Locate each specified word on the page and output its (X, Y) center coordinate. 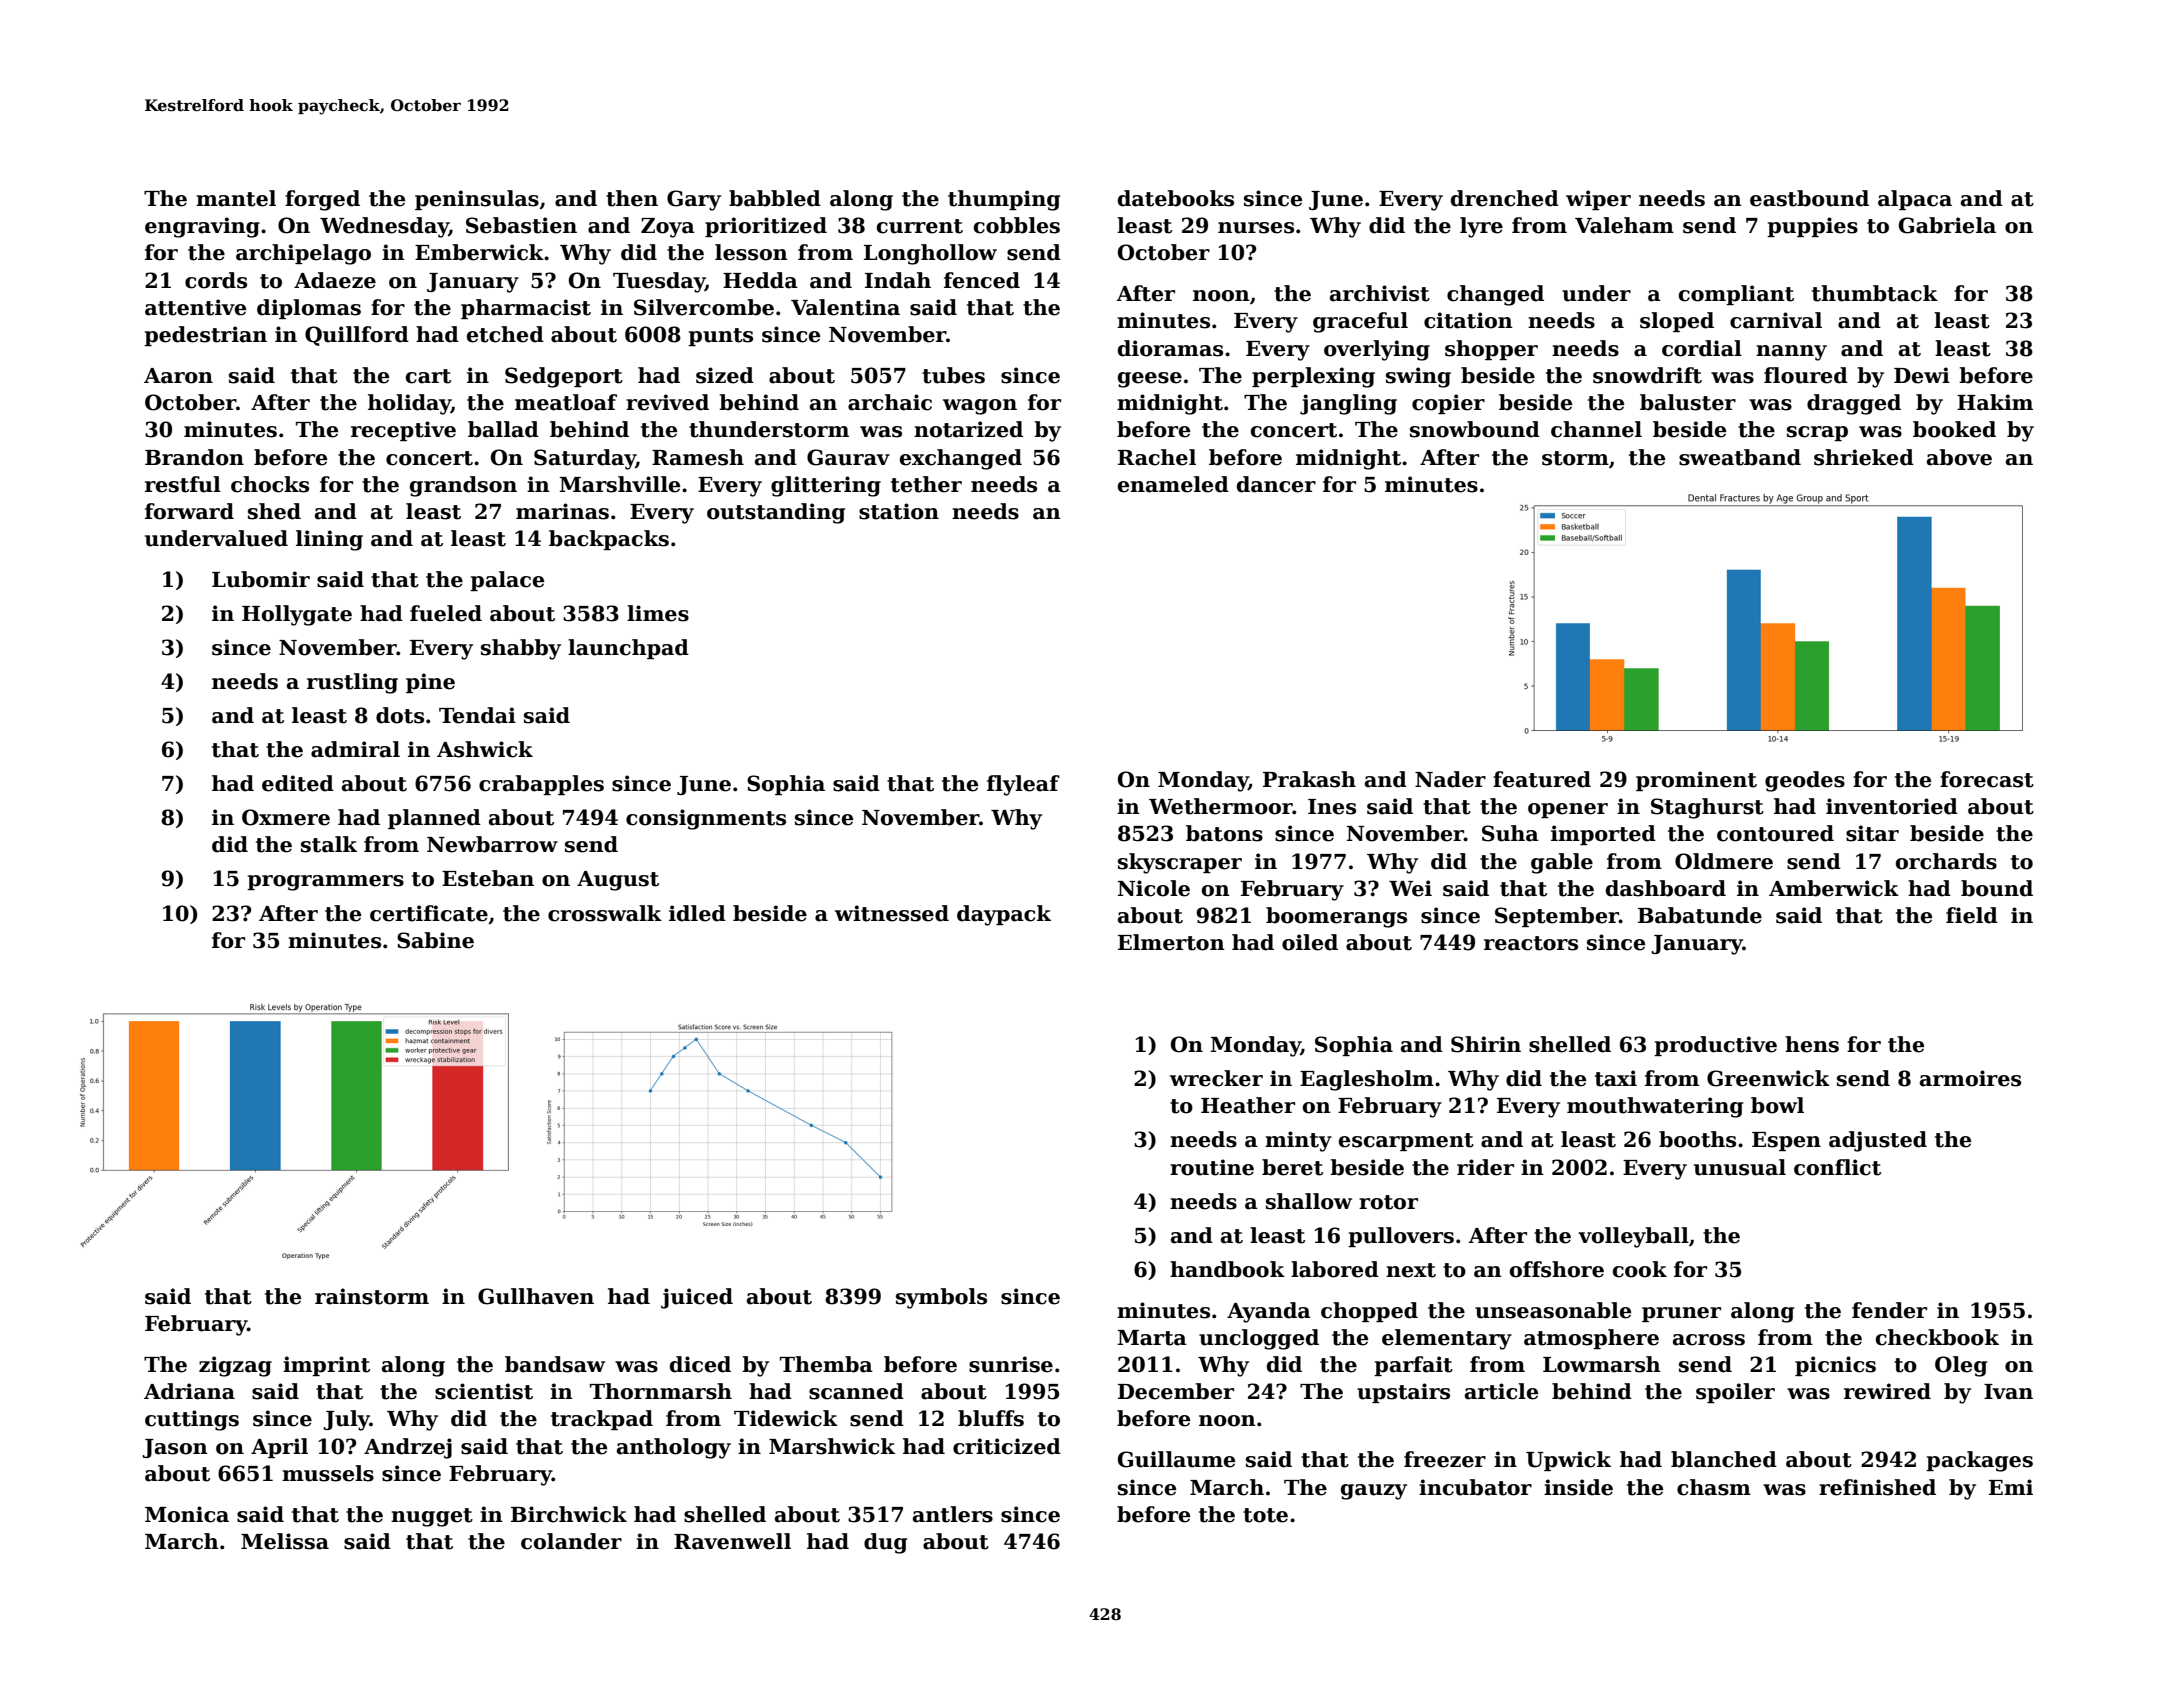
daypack (1004, 915)
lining (329, 540)
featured (1542, 779)
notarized (968, 429)
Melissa (285, 1541)
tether (926, 484)
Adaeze (335, 280)
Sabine (435, 940)
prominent (1696, 781)
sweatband (1740, 457)
